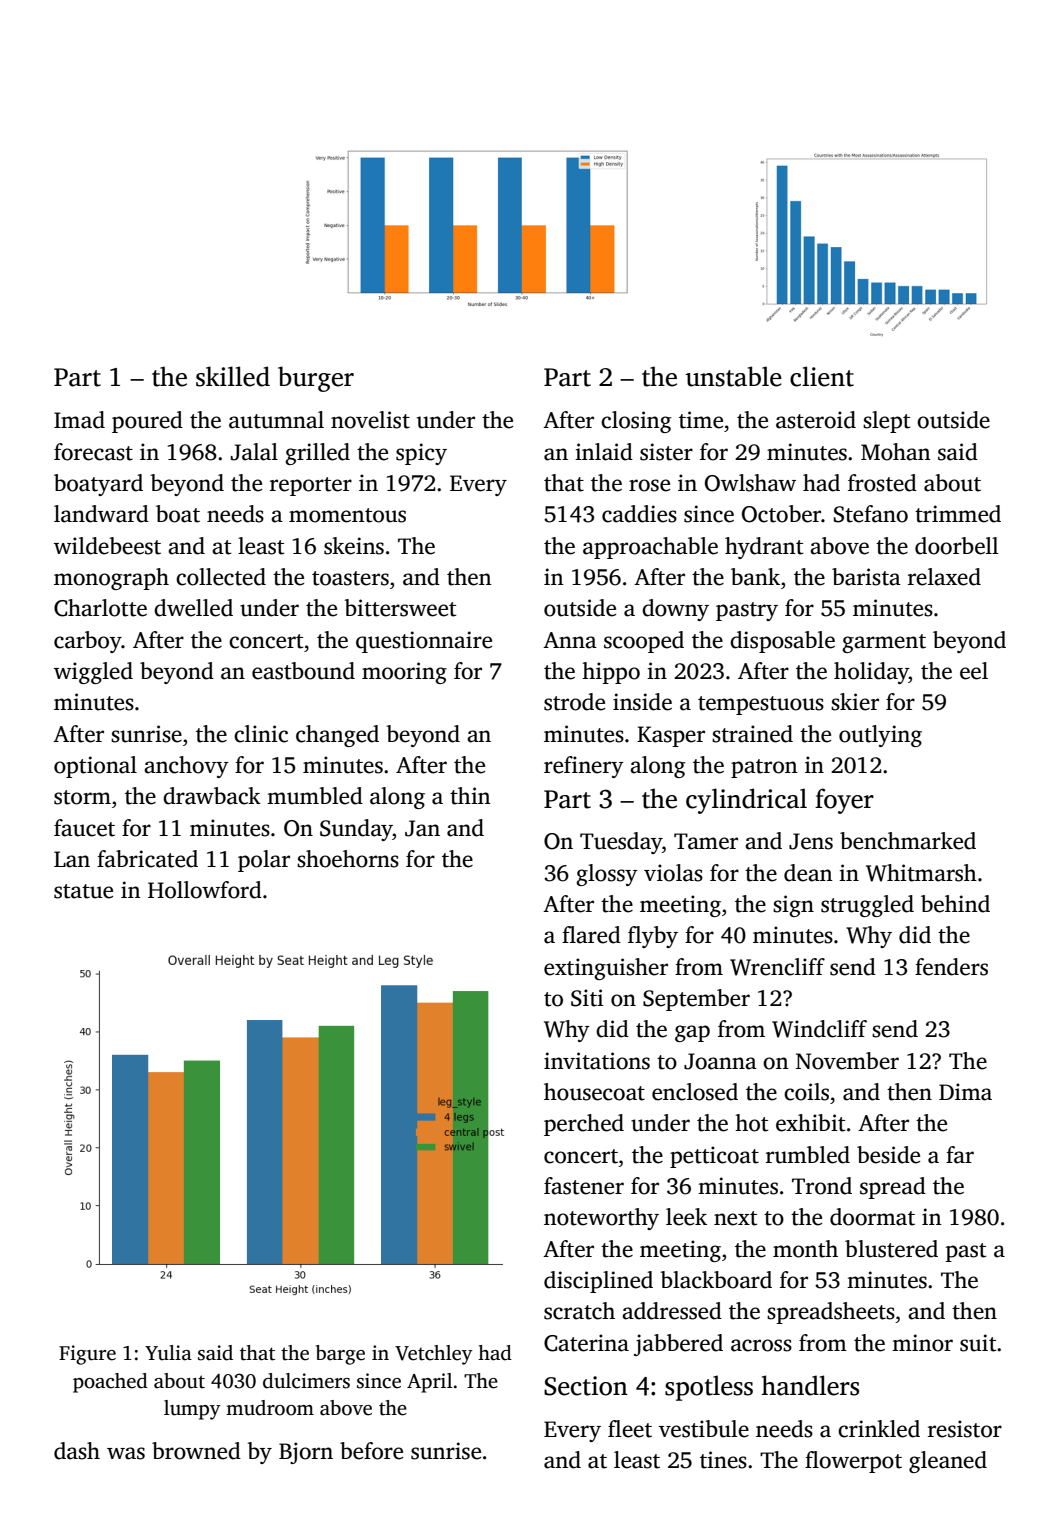 This image has width=1061, height=1537. Describe the element at coordinates (212, 796) in the image. I see `drawback` at that location.
